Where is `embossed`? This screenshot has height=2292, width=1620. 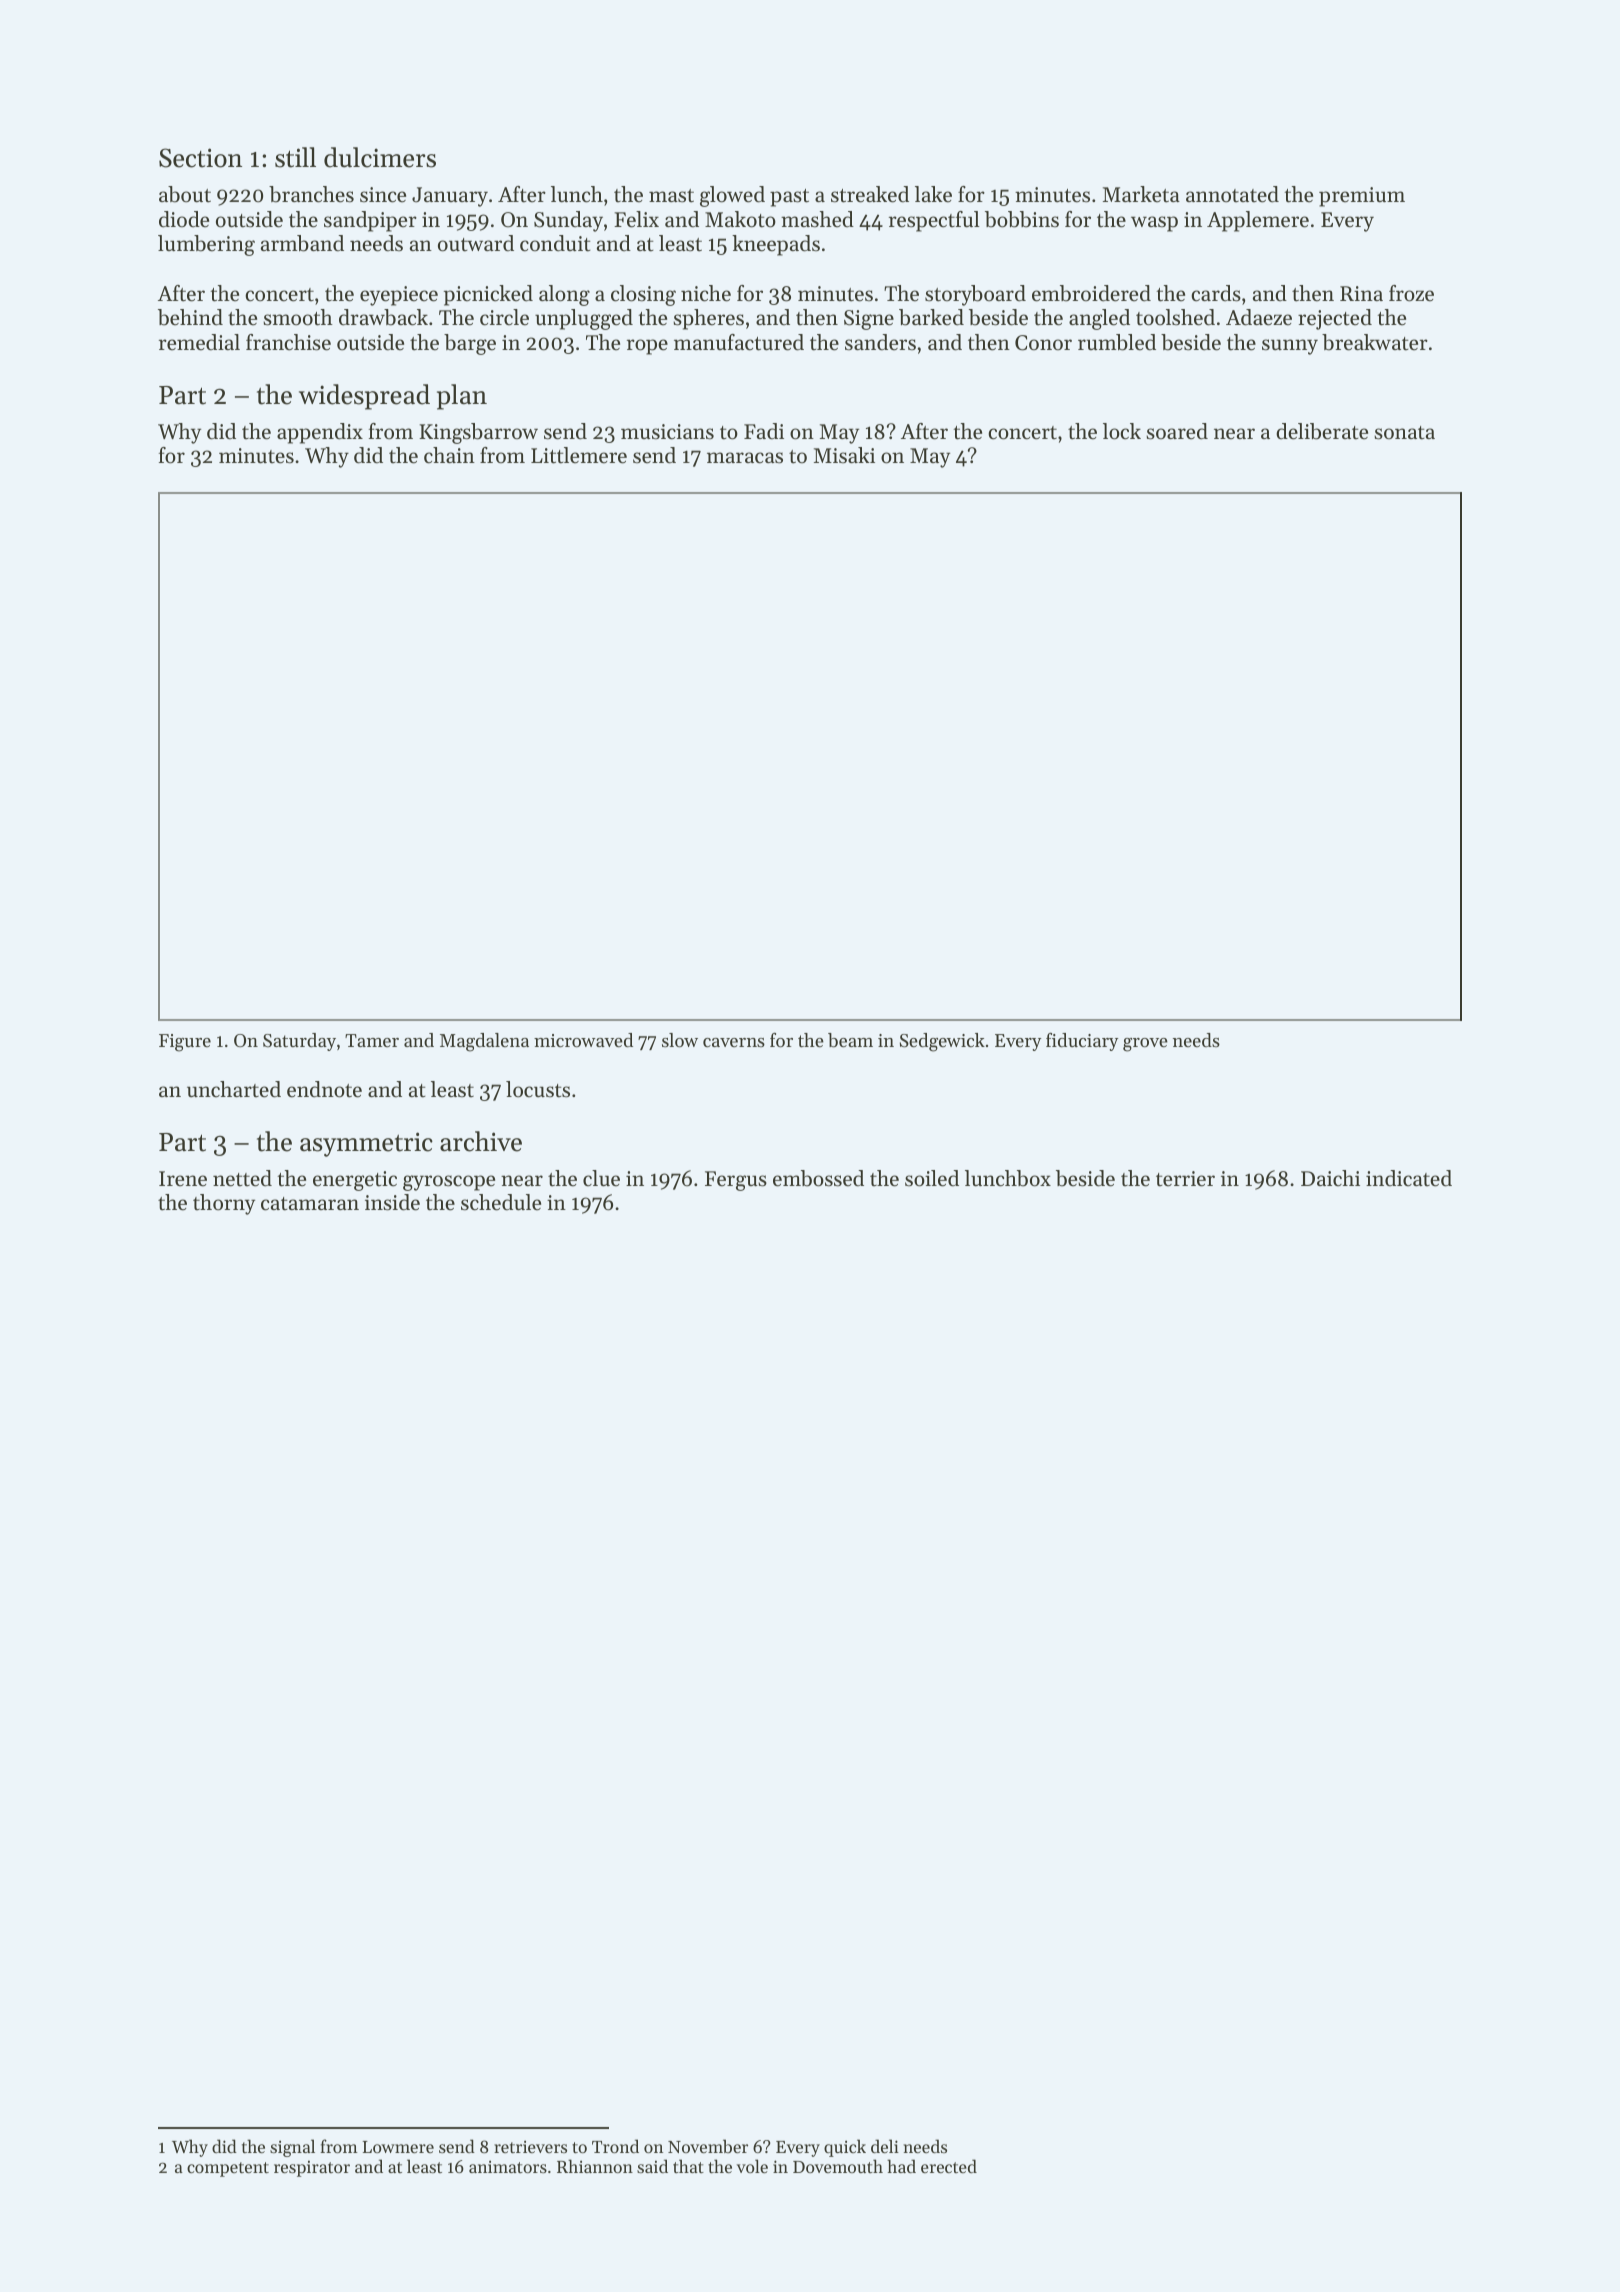 embossed is located at coordinates (818, 1178).
